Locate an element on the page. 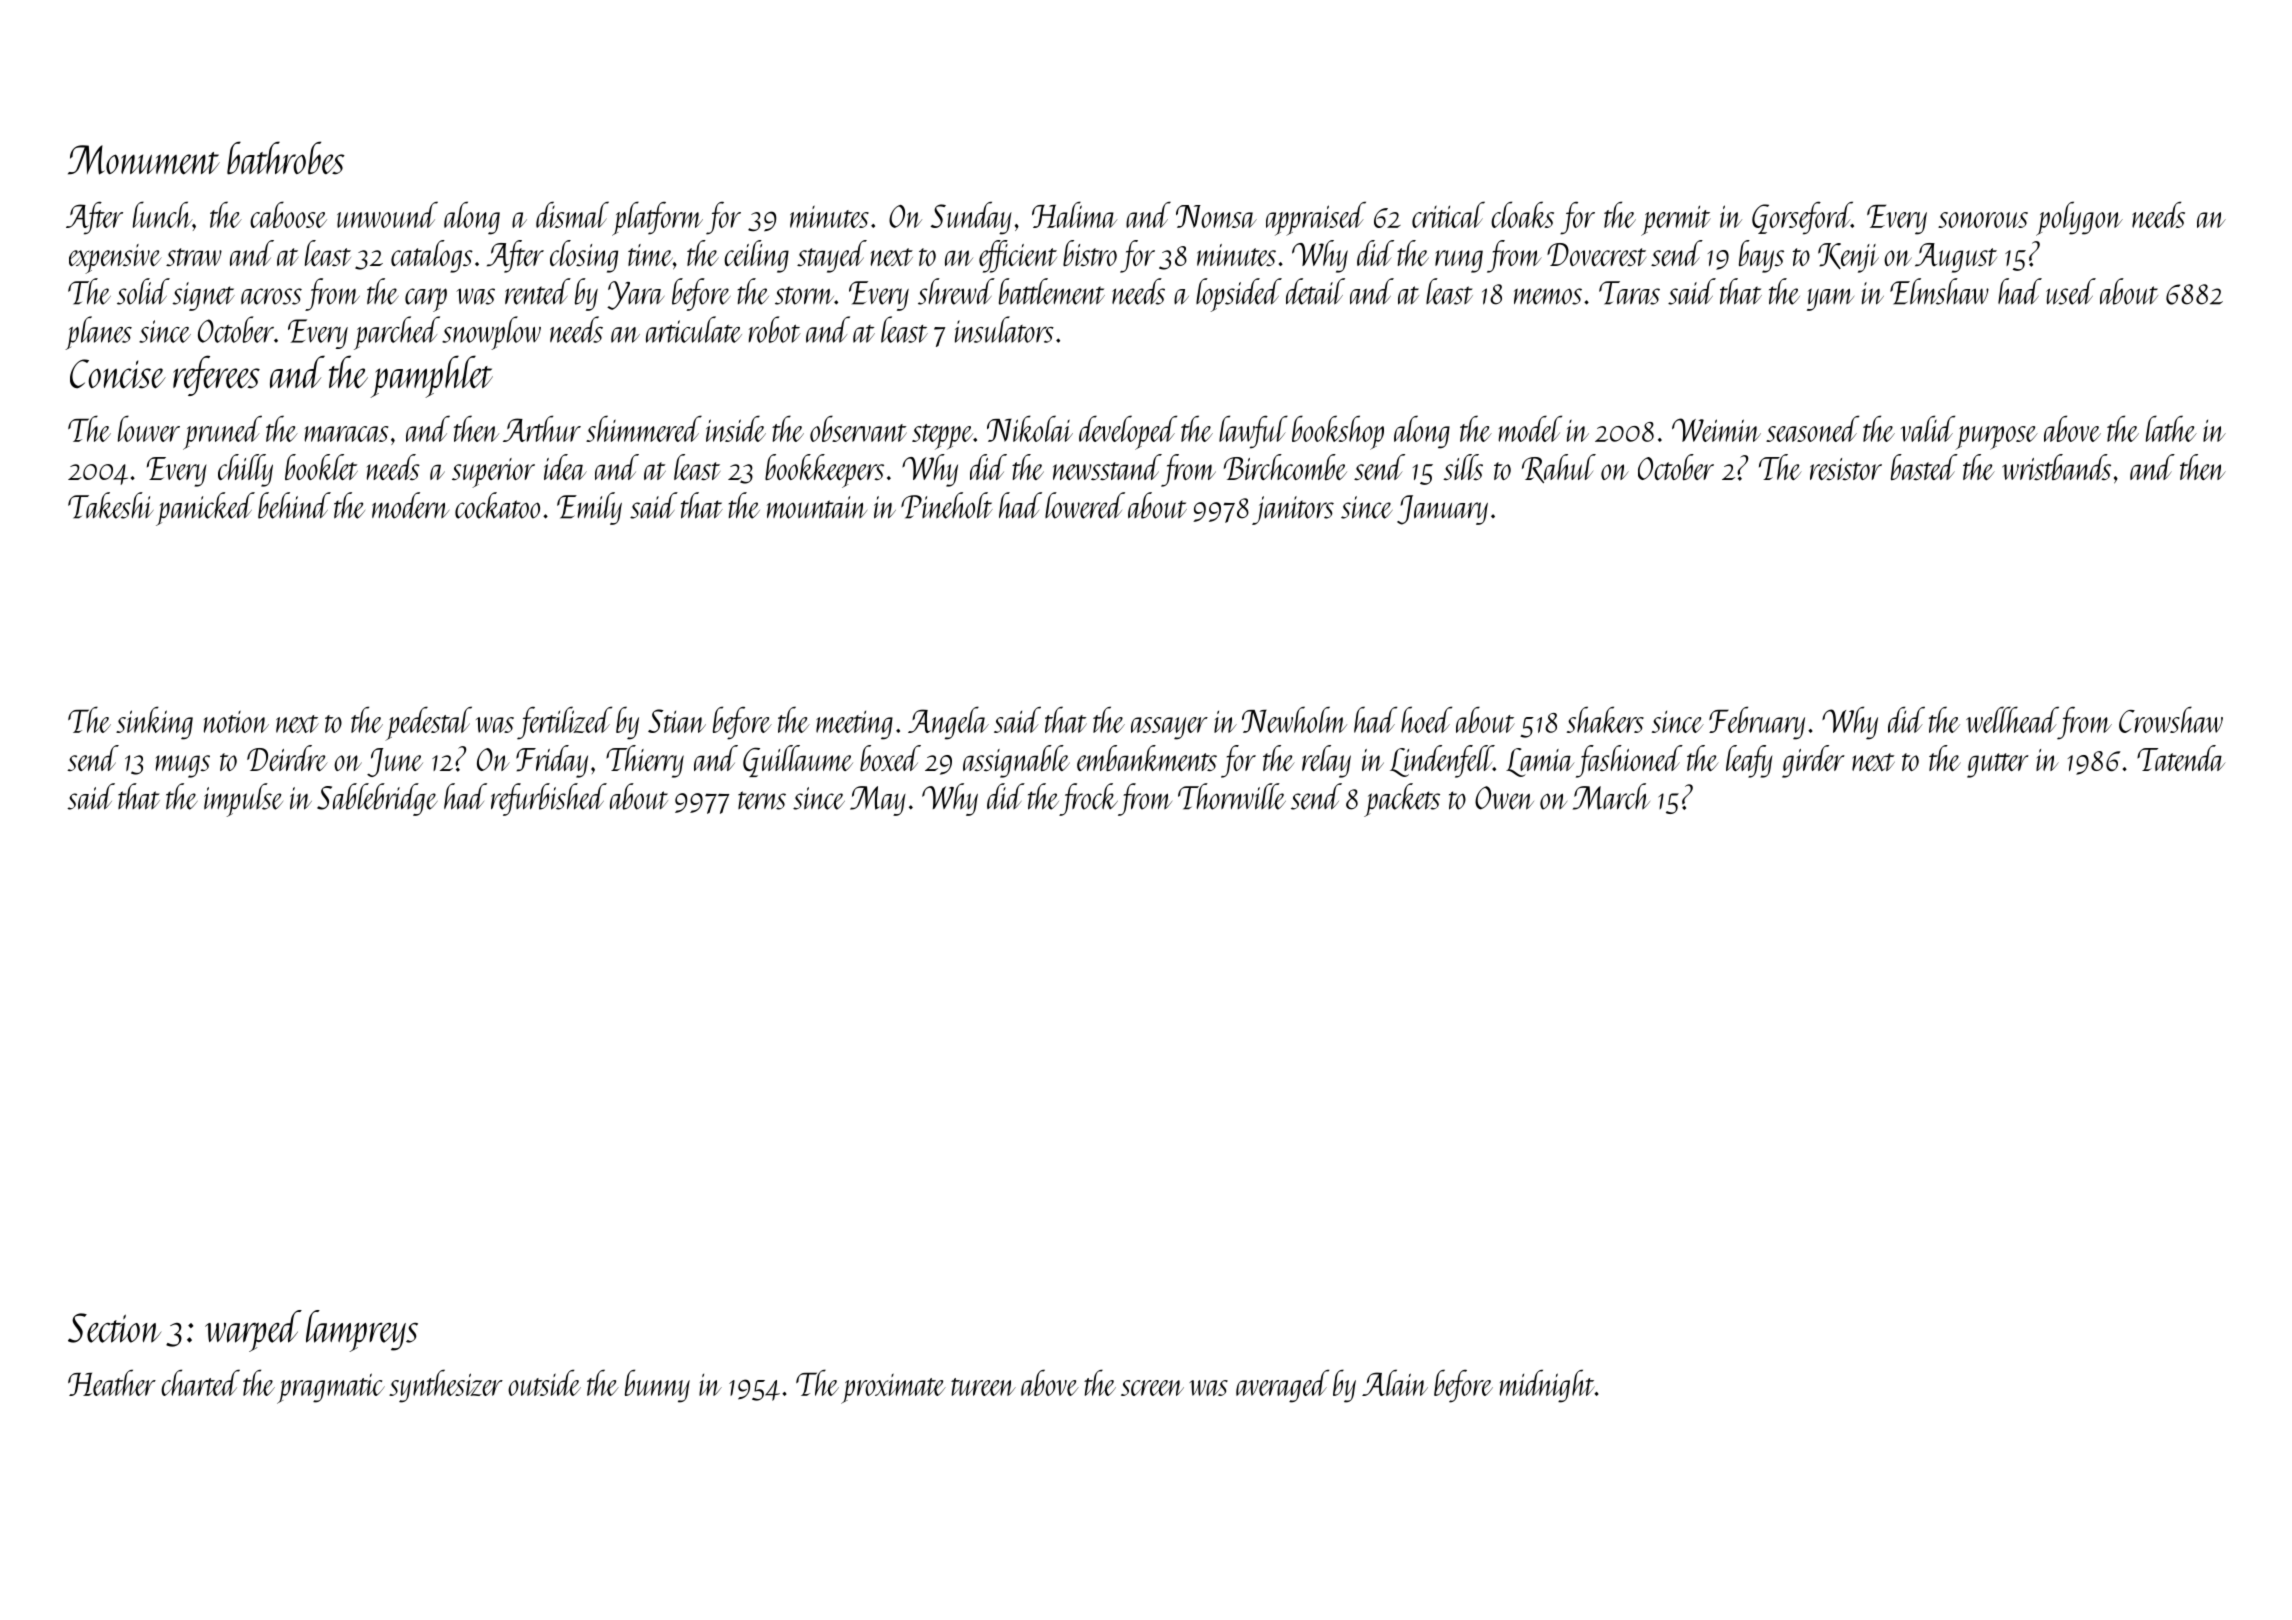  Alain is located at coordinates (1395, 1382).
